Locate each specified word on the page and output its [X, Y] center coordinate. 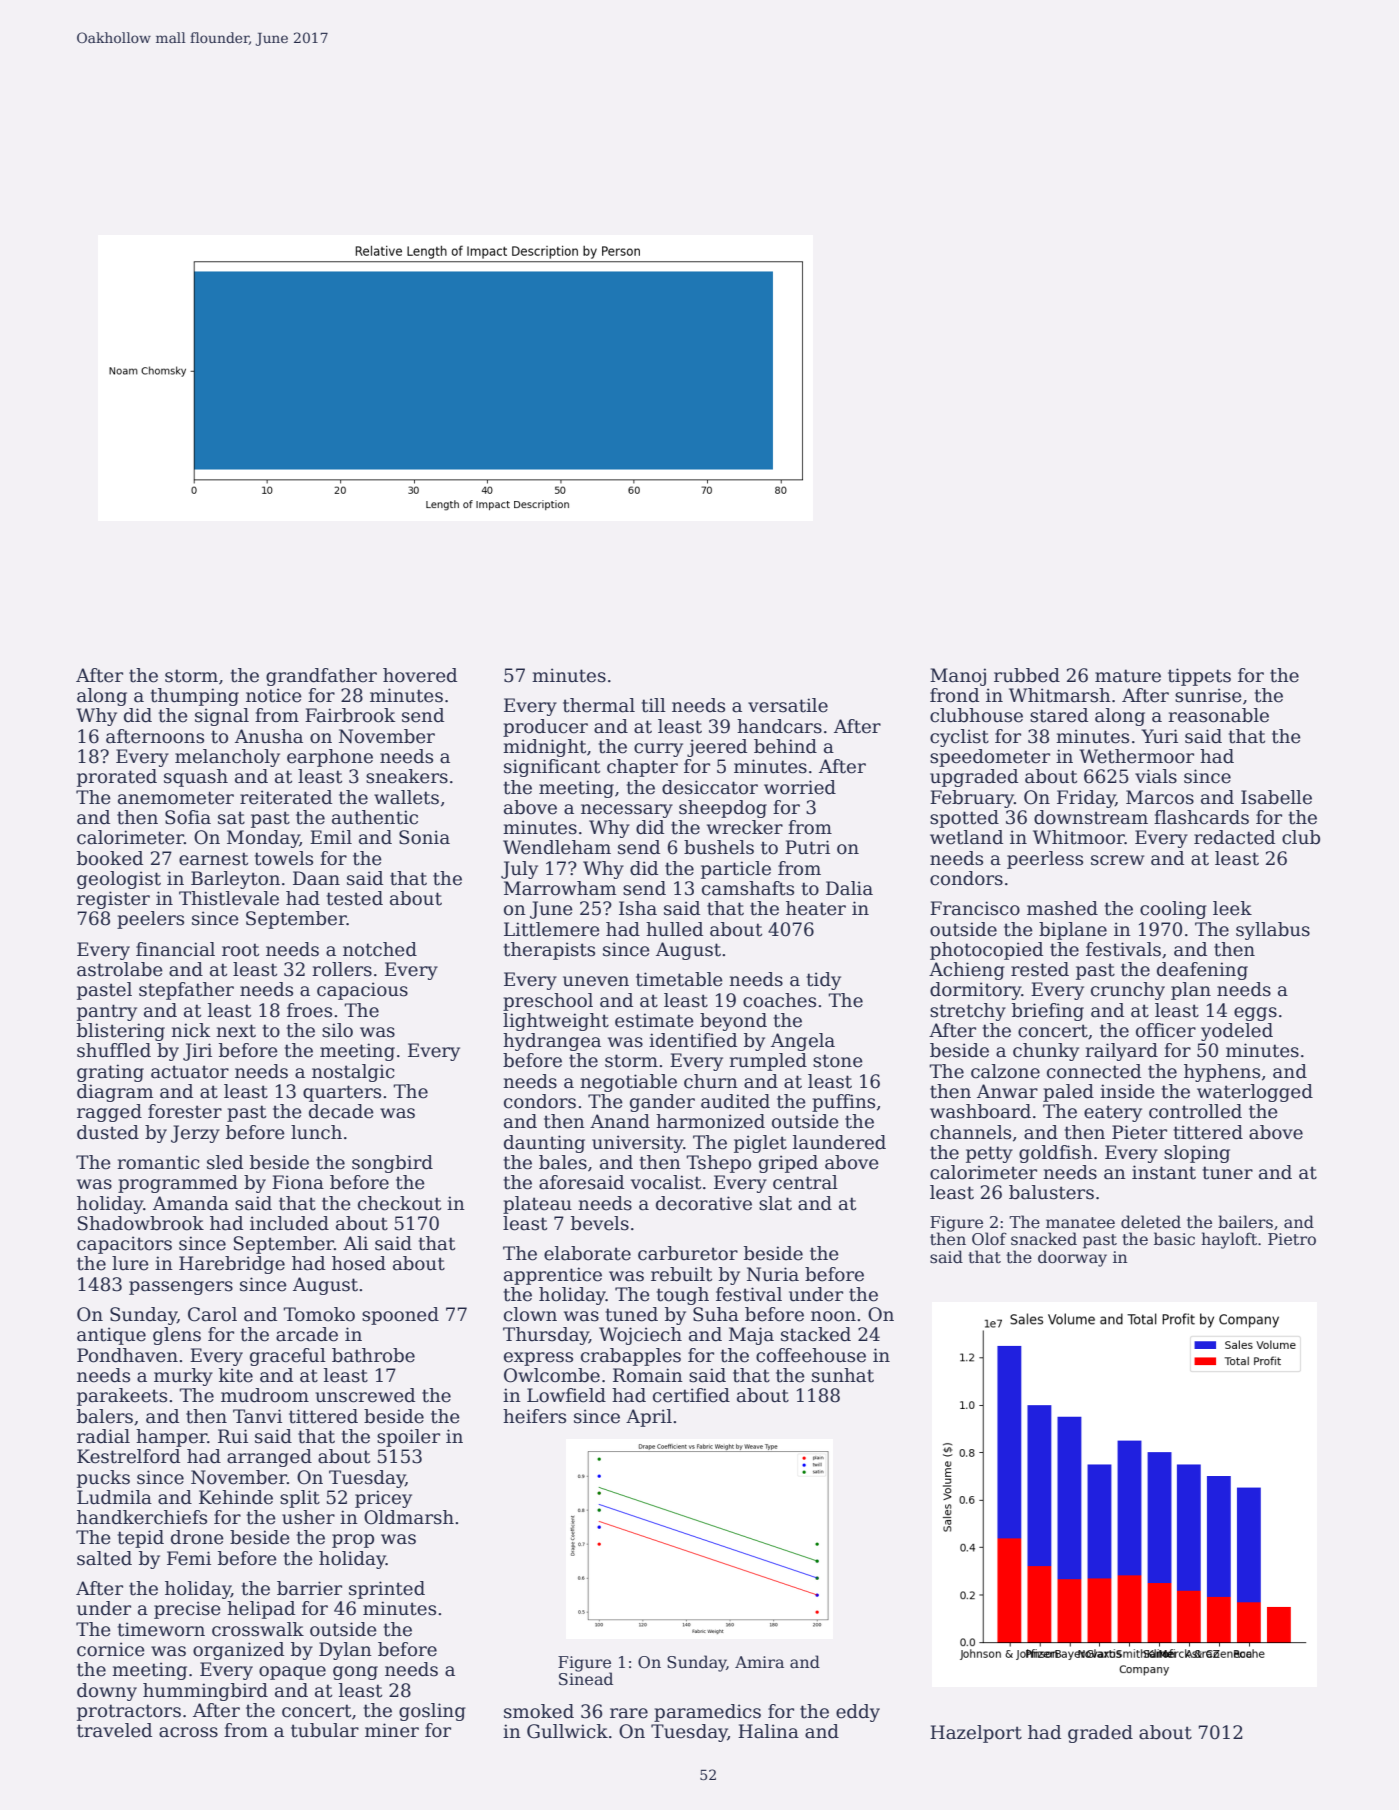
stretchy [968, 1012]
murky [183, 1377]
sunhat [843, 1375]
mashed [1062, 908]
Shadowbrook [141, 1223]
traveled [114, 1730]
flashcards [1201, 817]
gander [662, 1103]
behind [785, 746]
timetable [679, 979]
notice [274, 695]
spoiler [408, 1438]
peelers [150, 920]
